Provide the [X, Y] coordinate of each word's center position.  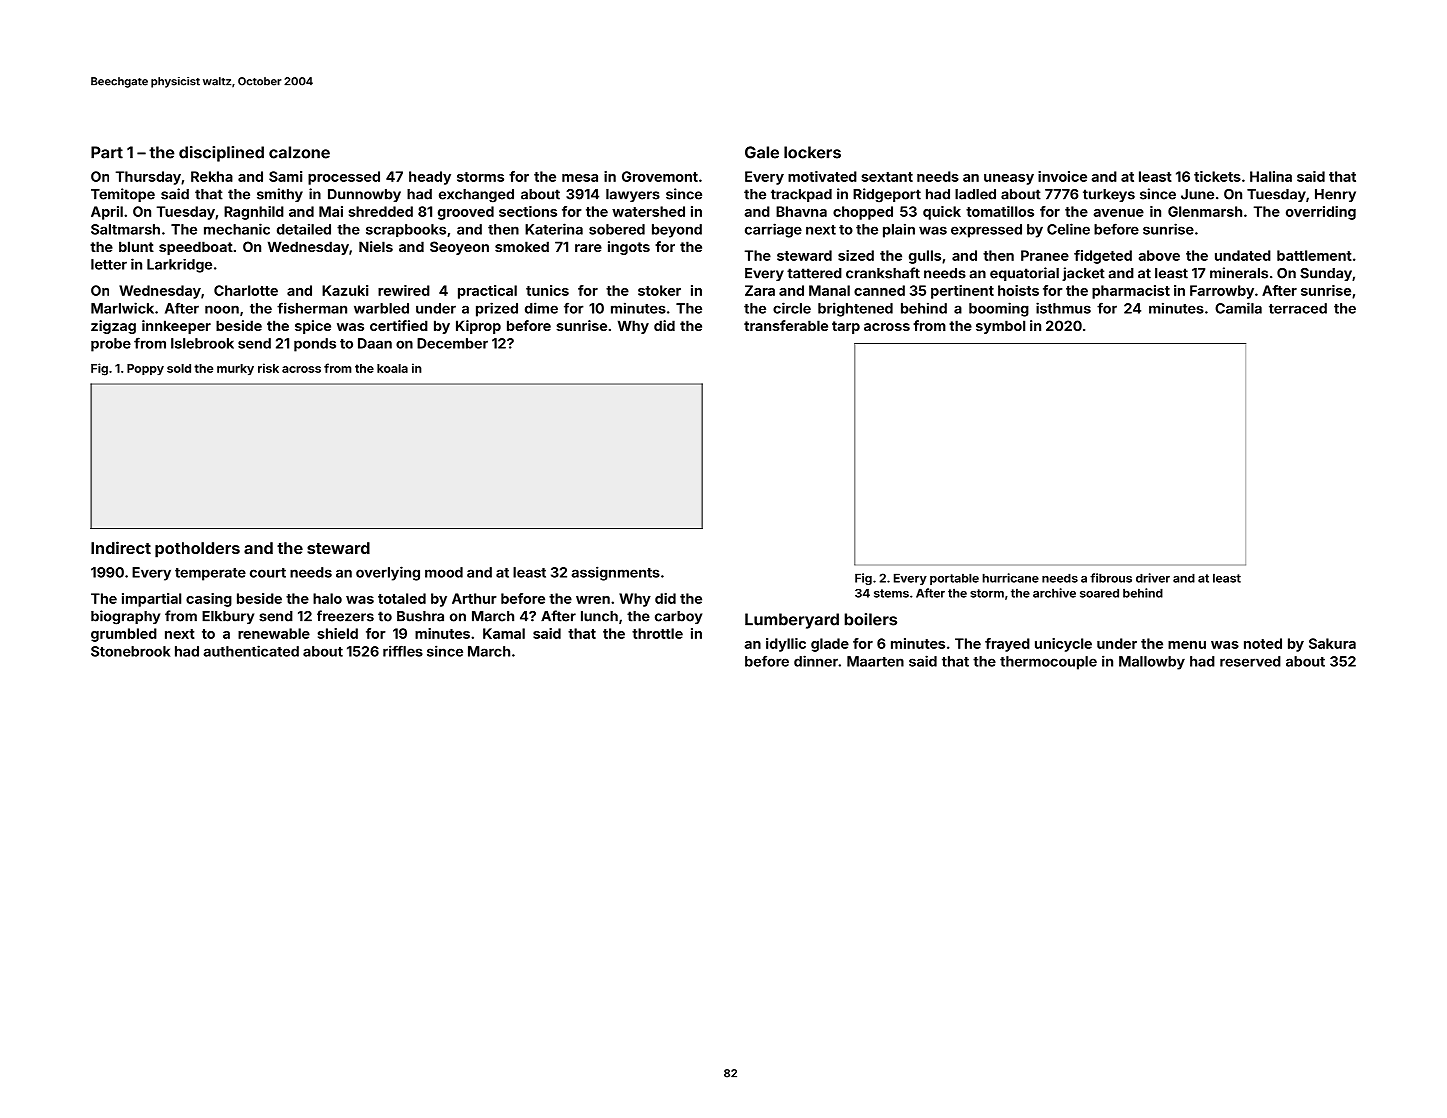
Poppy [145, 369]
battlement [1314, 255]
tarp [846, 327]
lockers [812, 152]
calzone [299, 152]
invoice [1062, 176]
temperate [210, 574]
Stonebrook [130, 651]
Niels [376, 246]
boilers [871, 619]
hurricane [1010, 578]
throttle [657, 633]
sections [528, 211]
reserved [1250, 661]
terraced [1298, 308]
